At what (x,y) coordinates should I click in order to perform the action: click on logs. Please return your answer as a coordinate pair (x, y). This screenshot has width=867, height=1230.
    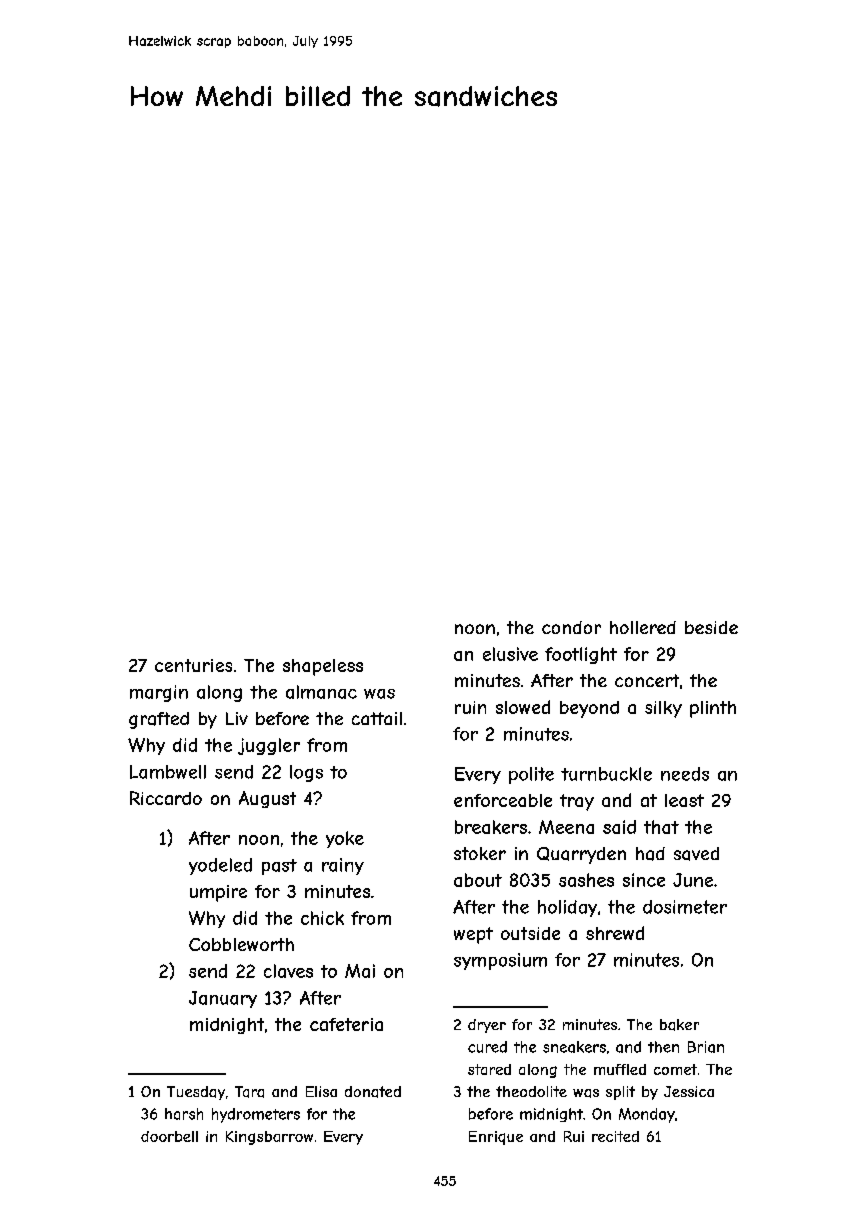
    Looking at the image, I should click on (306, 773).
